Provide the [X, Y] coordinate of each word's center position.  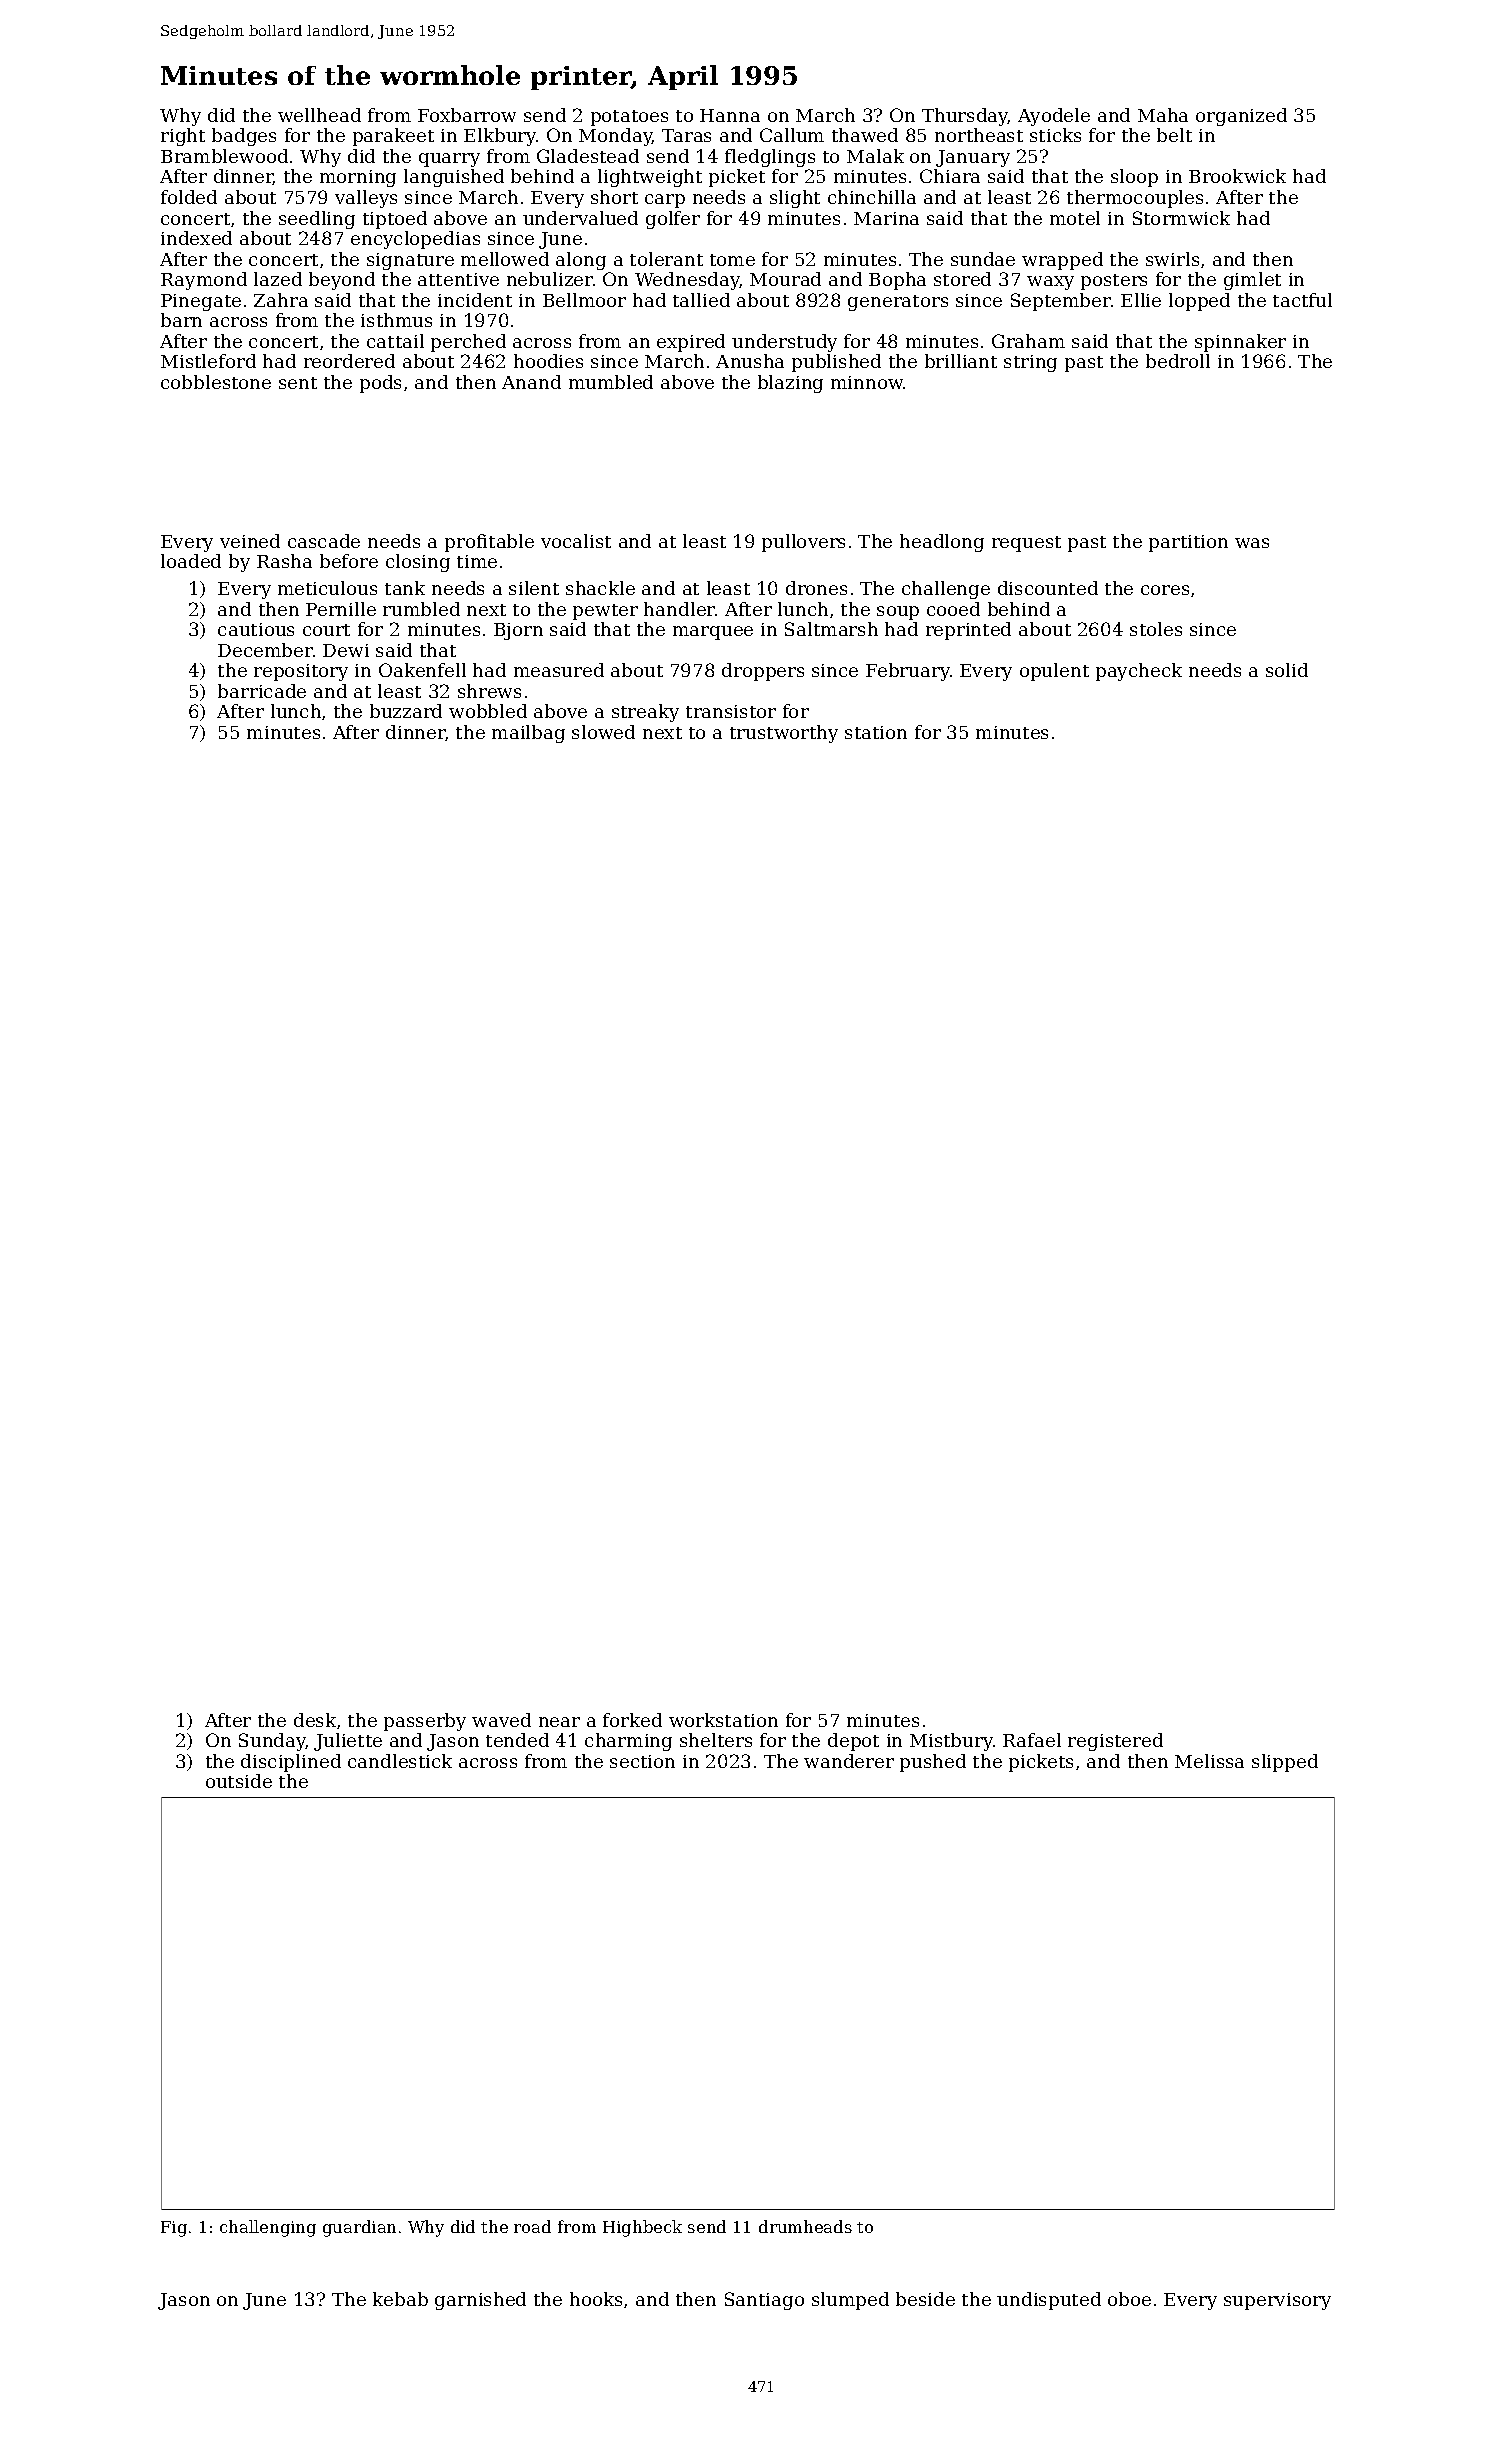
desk [315, 1720]
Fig [174, 2229]
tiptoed [395, 220]
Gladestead [588, 156]
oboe [1129, 2299]
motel [1075, 218]
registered [1115, 1742]
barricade [262, 691]
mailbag [528, 734]
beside [925, 2299]
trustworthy [784, 734]
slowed [603, 732]
